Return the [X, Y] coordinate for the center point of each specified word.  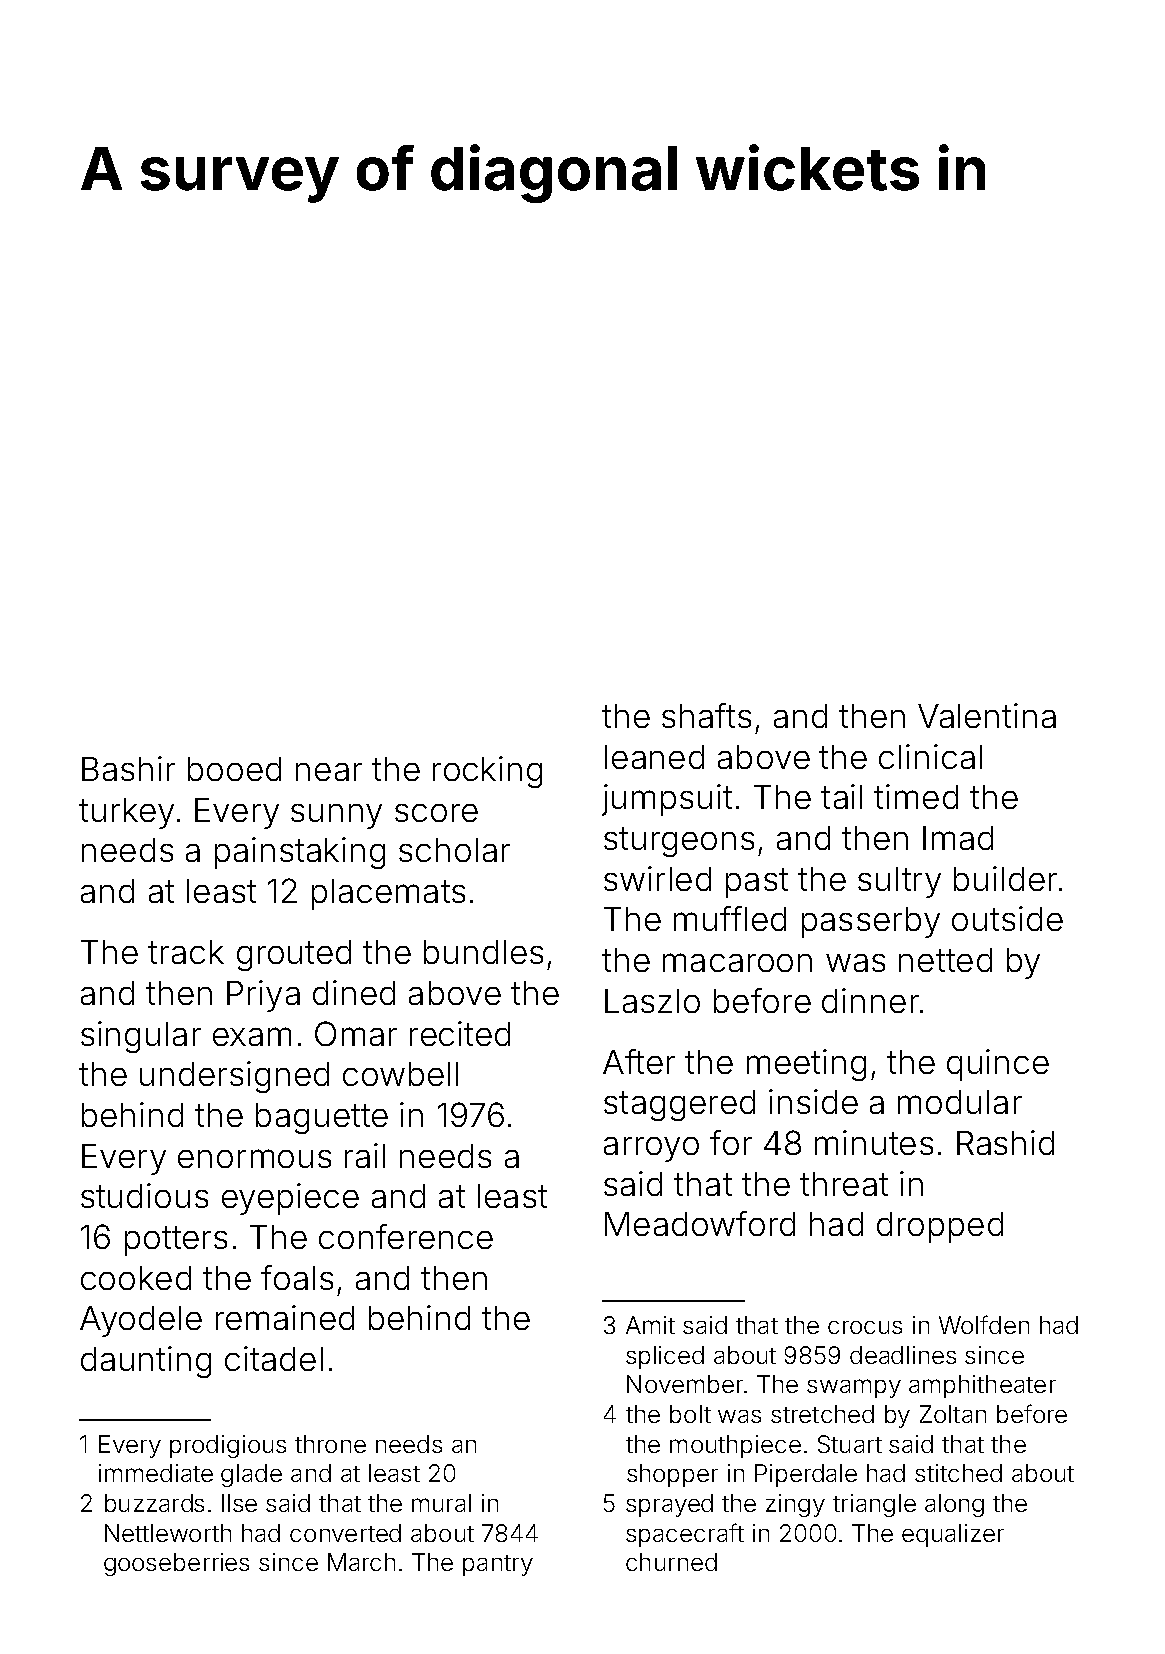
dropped [940, 1227]
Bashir [128, 768]
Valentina [987, 715]
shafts [706, 715]
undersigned [234, 1077]
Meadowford [700, 1223]
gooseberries [176, 1564]
